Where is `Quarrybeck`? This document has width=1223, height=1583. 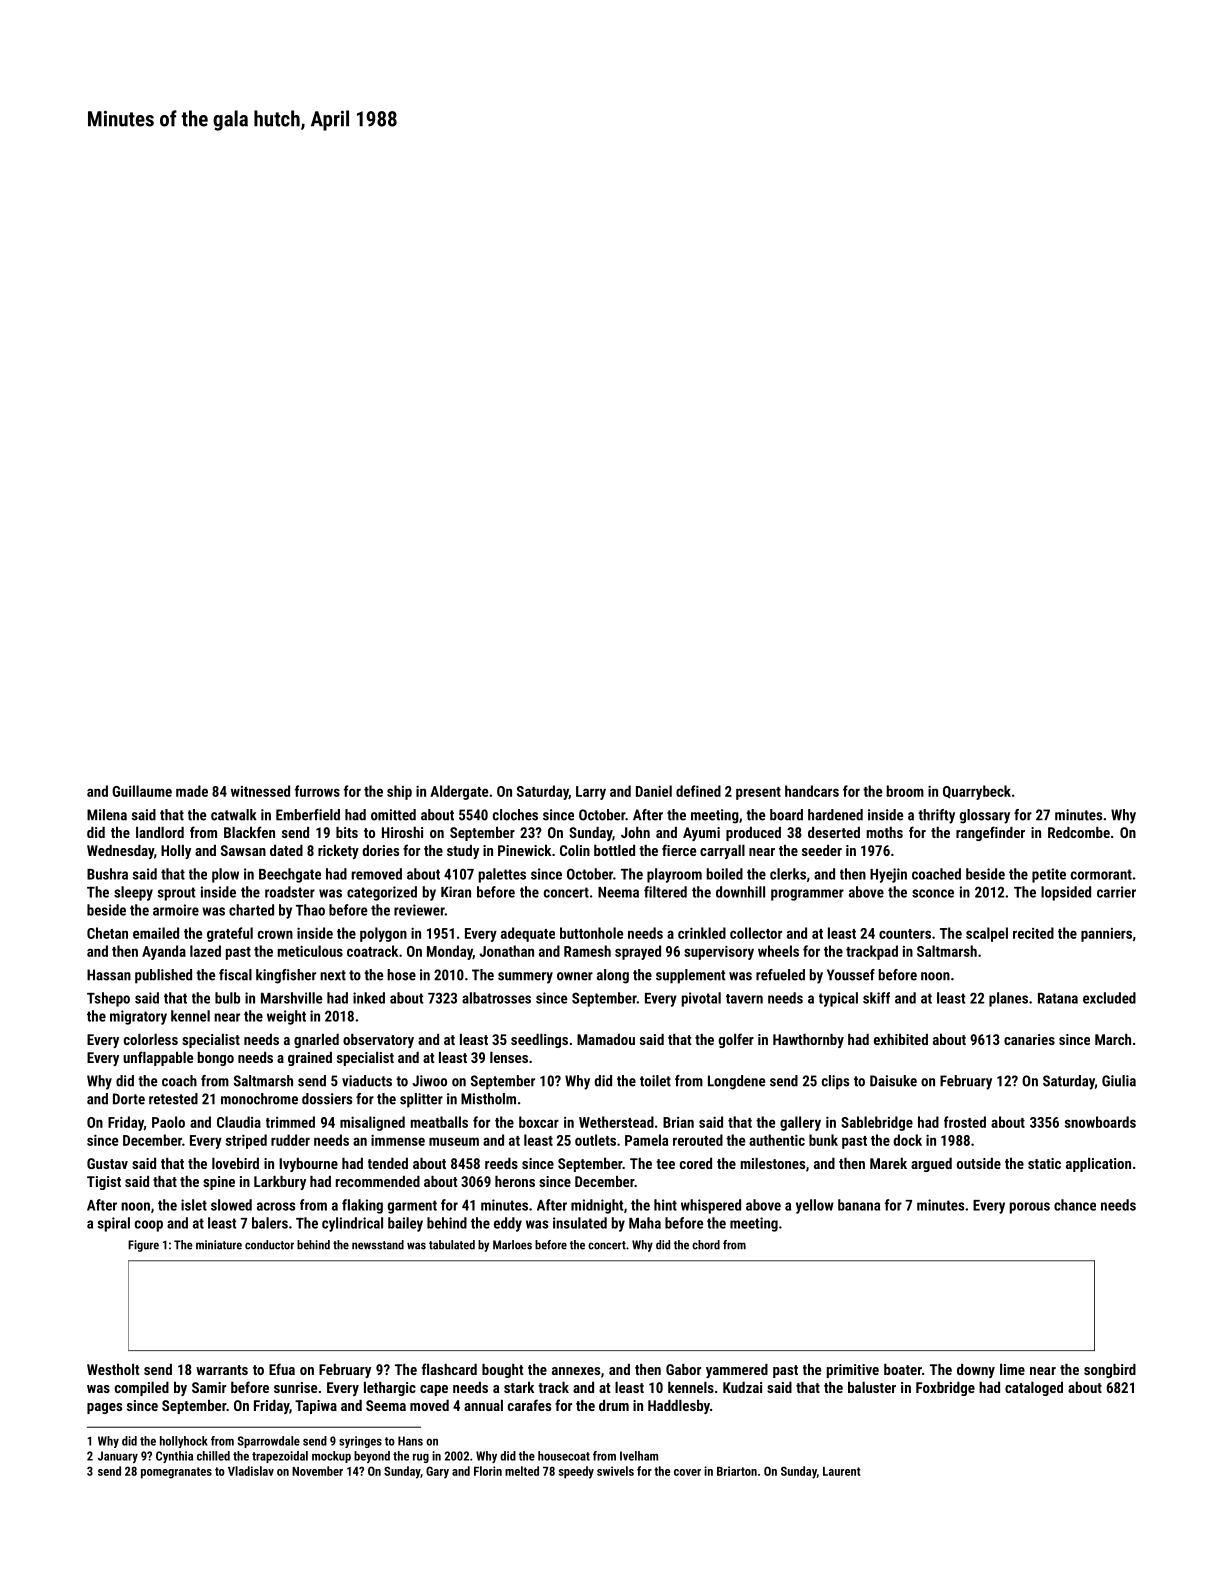 Quarrybeck is located at coordinates (977, 792).
